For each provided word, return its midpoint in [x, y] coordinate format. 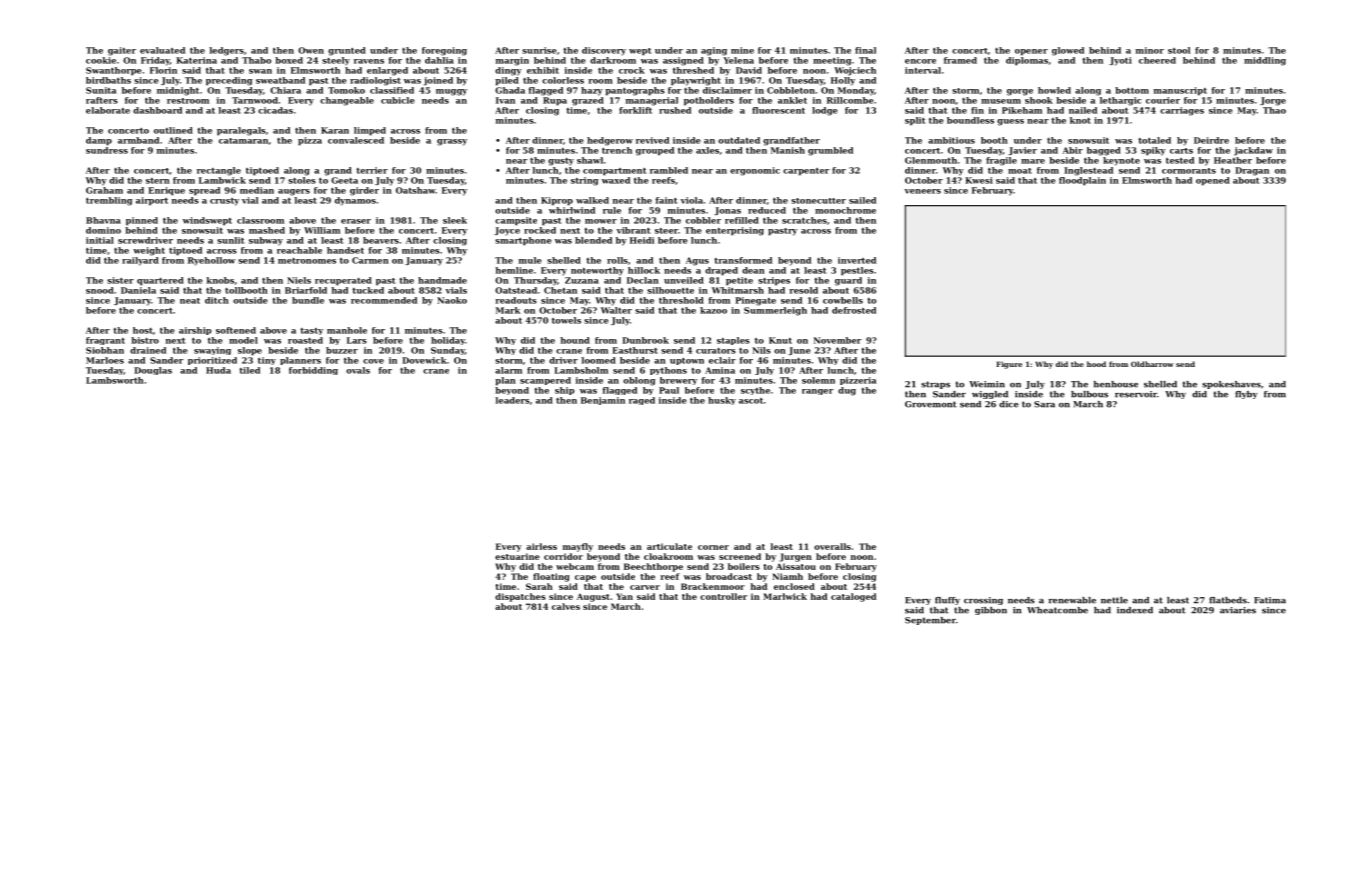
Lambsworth [115, 380]
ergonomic [755, 171]
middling [1265, 61]
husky [722, 401]
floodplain [1082, 181]
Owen [311, 50]
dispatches [520, 597]
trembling [109, 201]
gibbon [991, 611]
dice [1009, 404]
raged [642, 401]
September [930, 621]
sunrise [539, 50]
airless [541, 546]
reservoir [1136, 394]
